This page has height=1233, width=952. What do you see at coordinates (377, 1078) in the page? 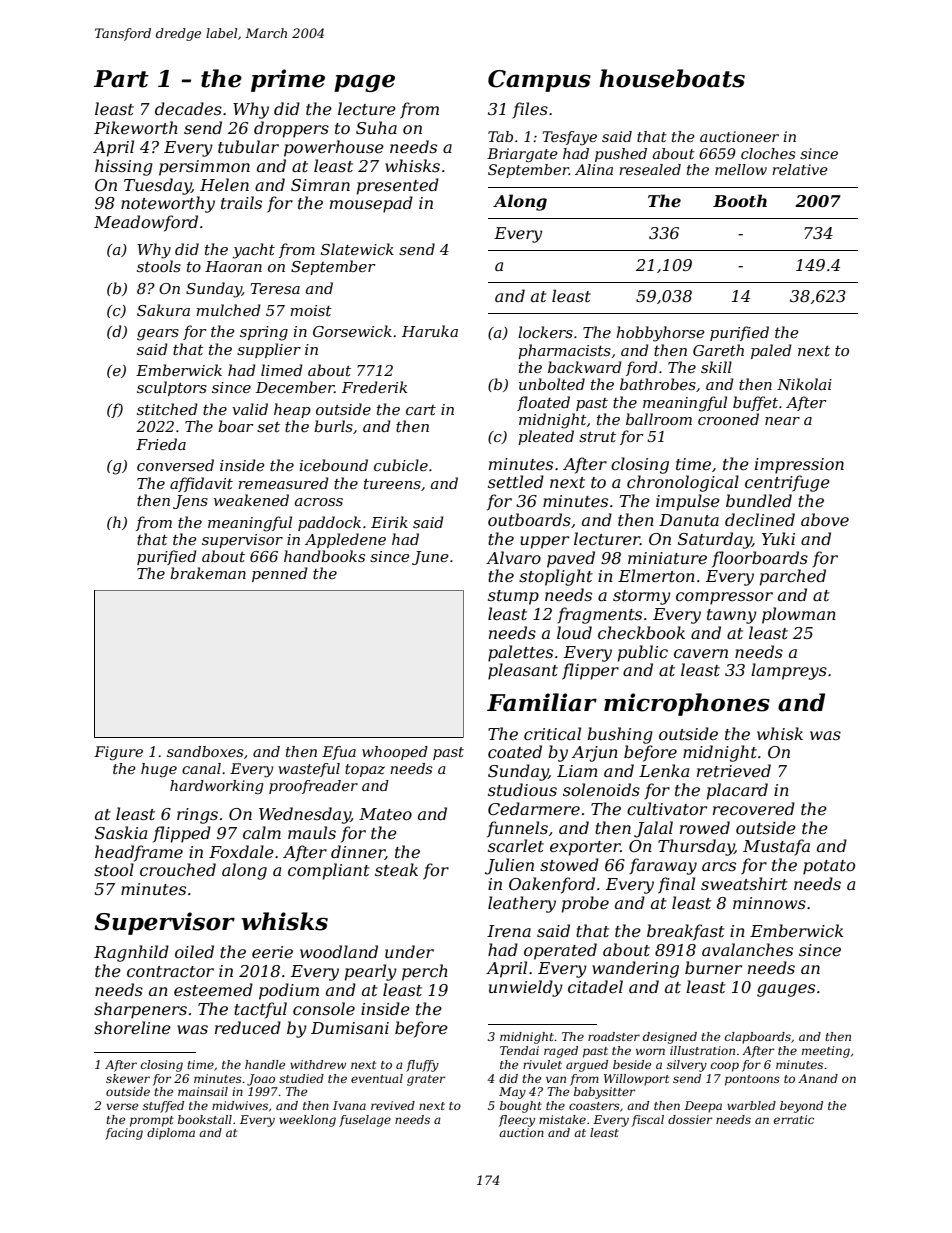
I see `eventual` at bounding box center [377, 1078].
